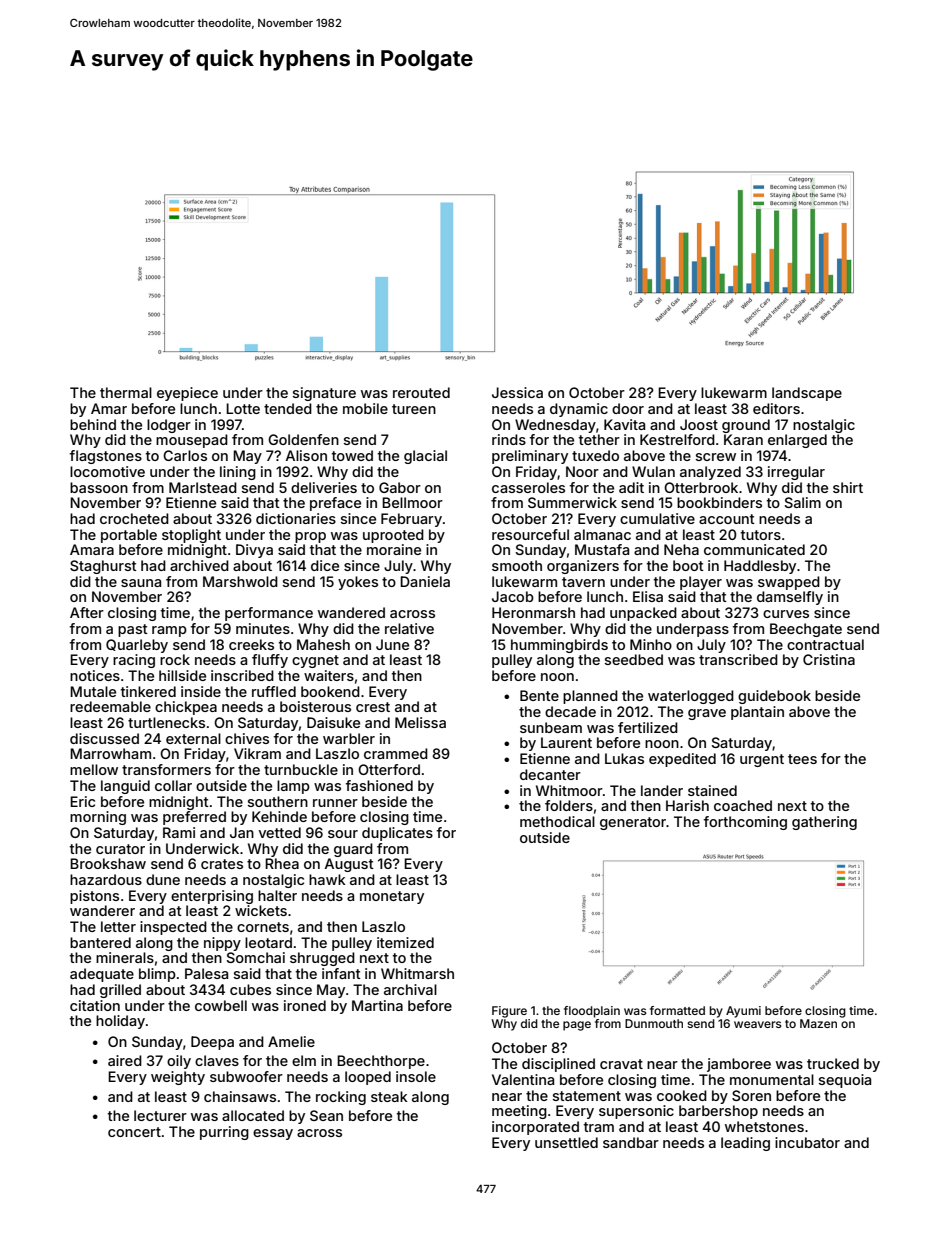 The width and height of the screenshot is (952, 1233). I want to click on planned, so click(590, 697).
